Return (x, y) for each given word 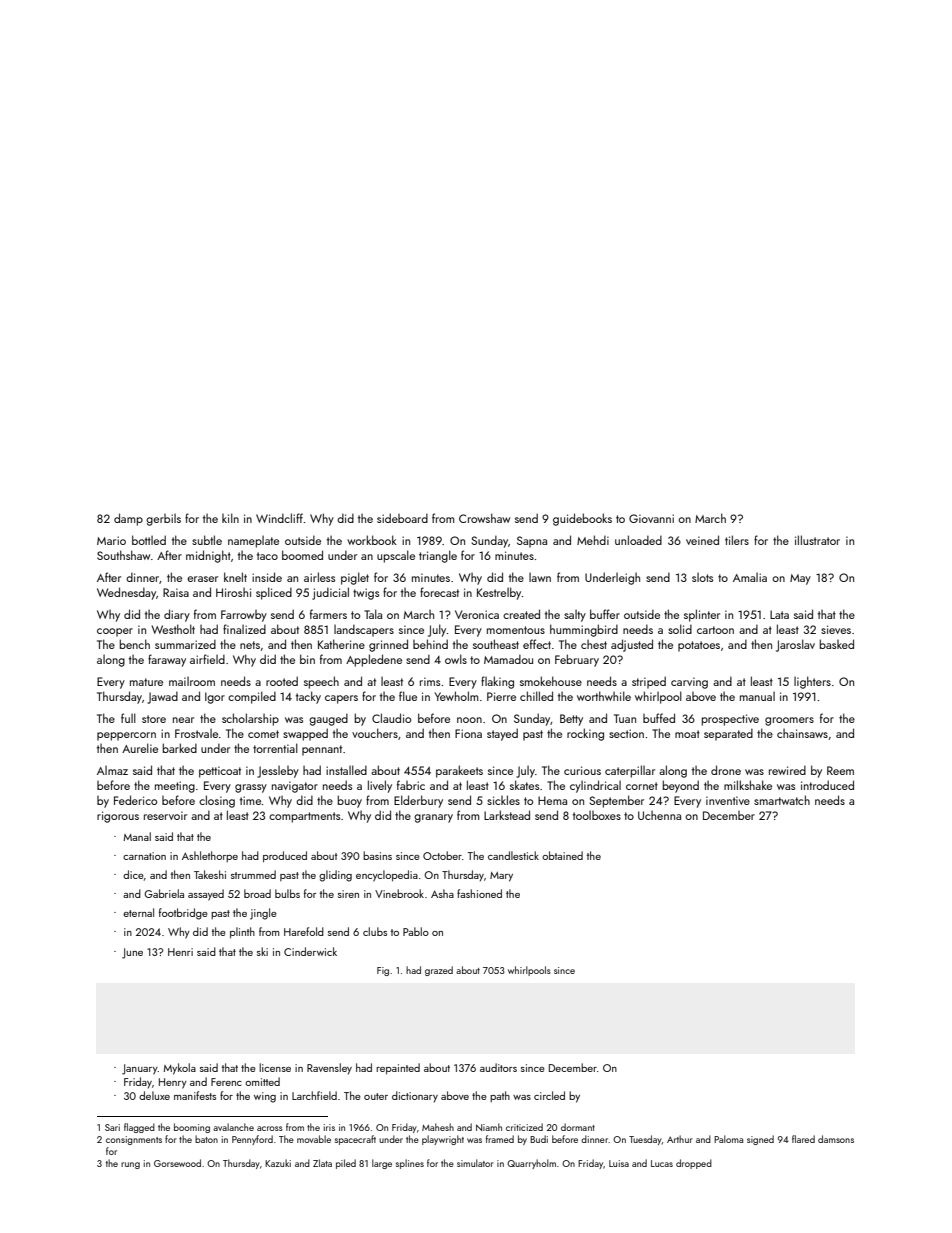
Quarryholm (531, 1164)
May (800, 579)
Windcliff (279, 518)
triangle (438, 556)
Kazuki (278, 1163)
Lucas (662, 1163)
